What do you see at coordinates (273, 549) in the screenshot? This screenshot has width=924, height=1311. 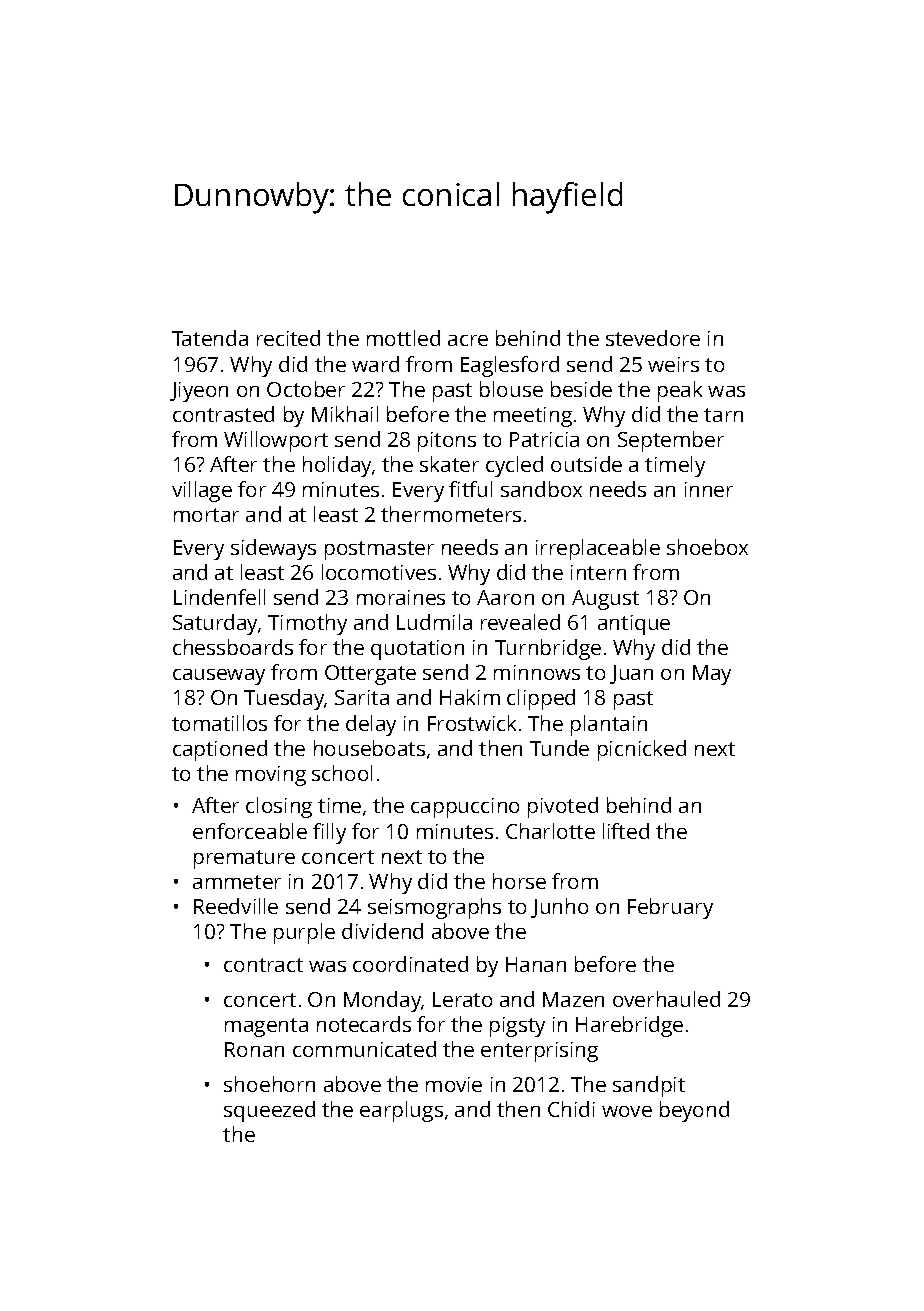 I see `sideways` at bounding box center [273, 549].
